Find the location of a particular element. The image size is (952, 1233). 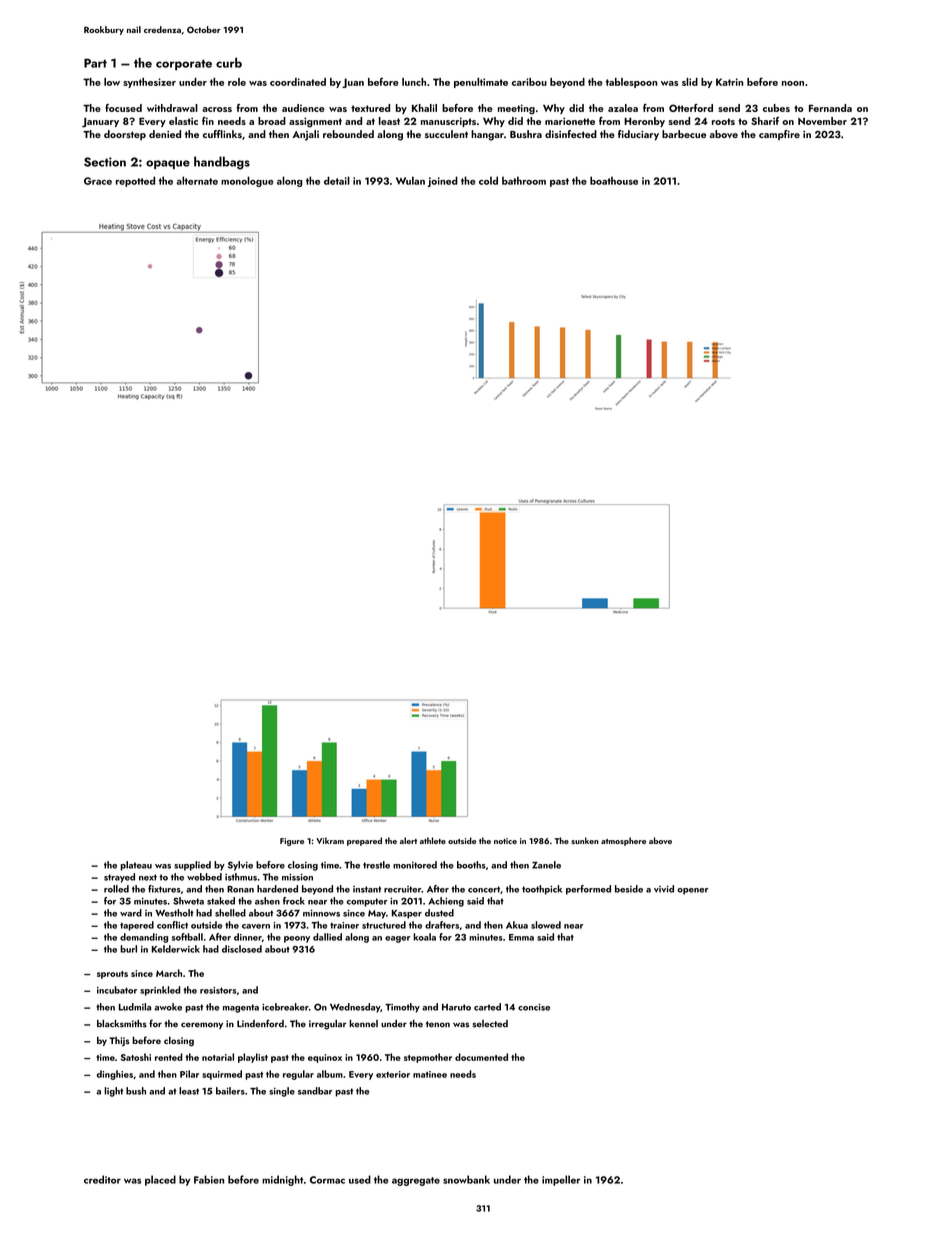

doorstep is located at coordinates (125, 135).
